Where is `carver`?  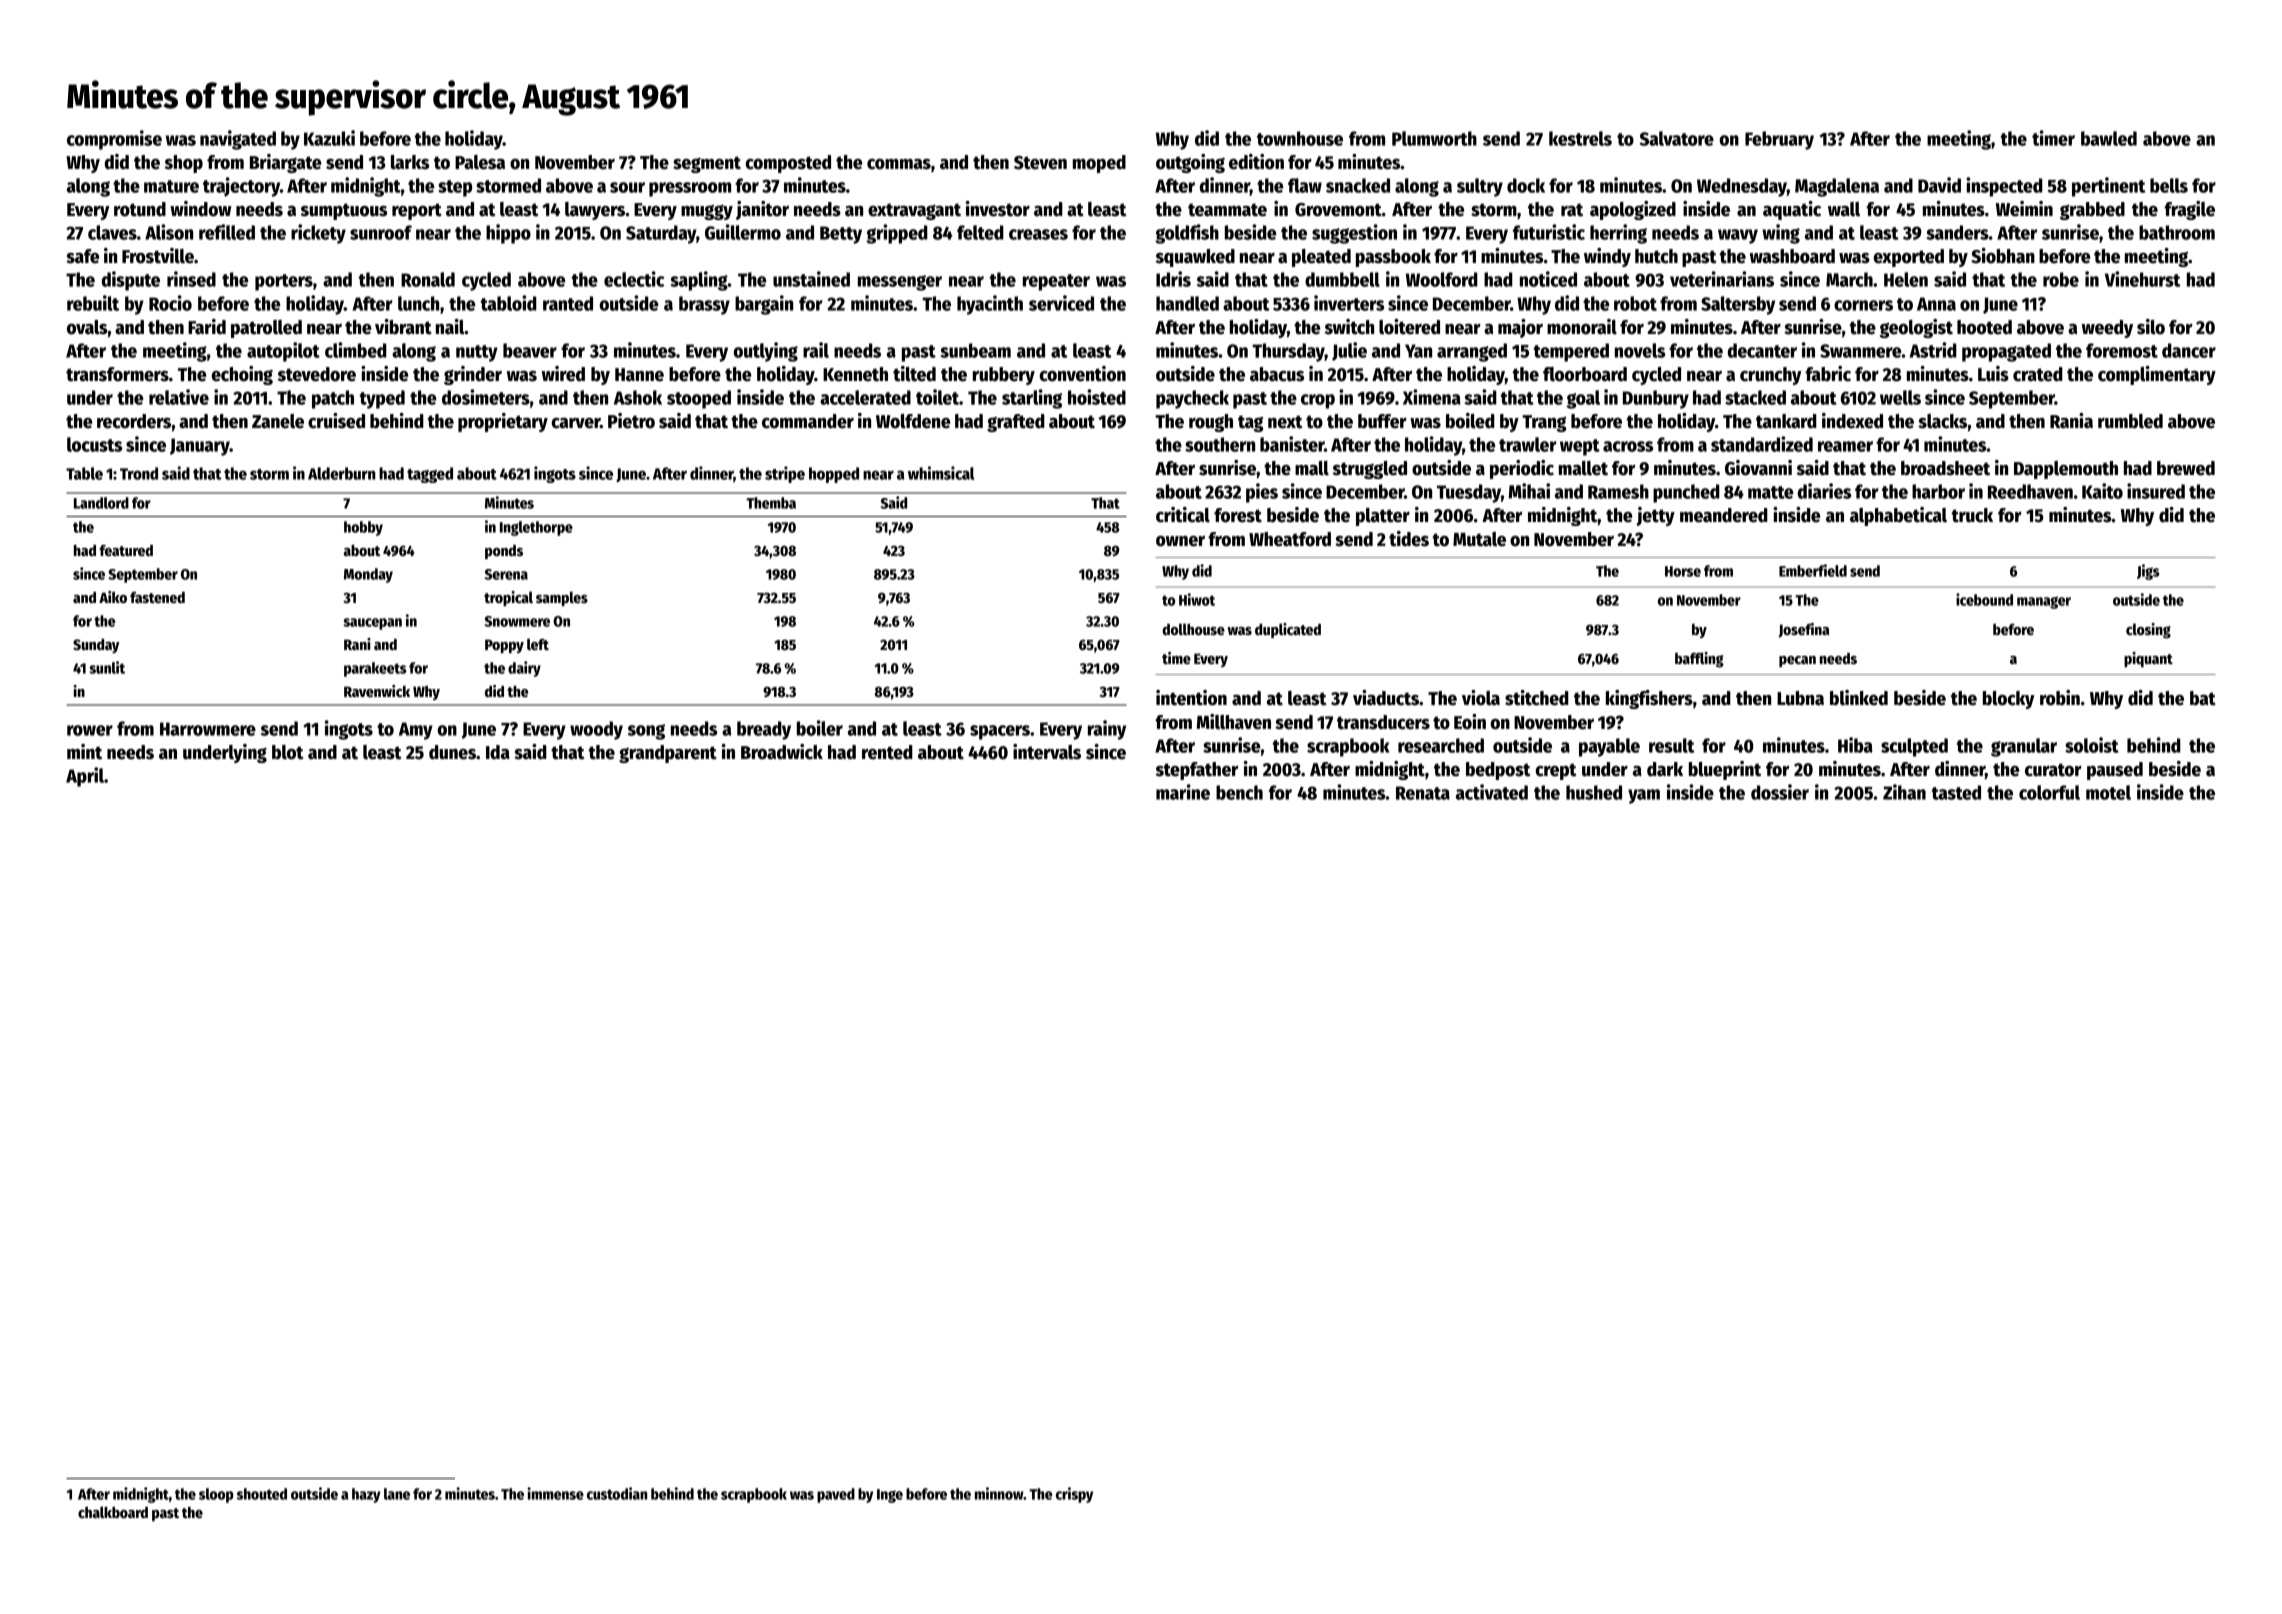
carver is located at coordinates (575, 423).
